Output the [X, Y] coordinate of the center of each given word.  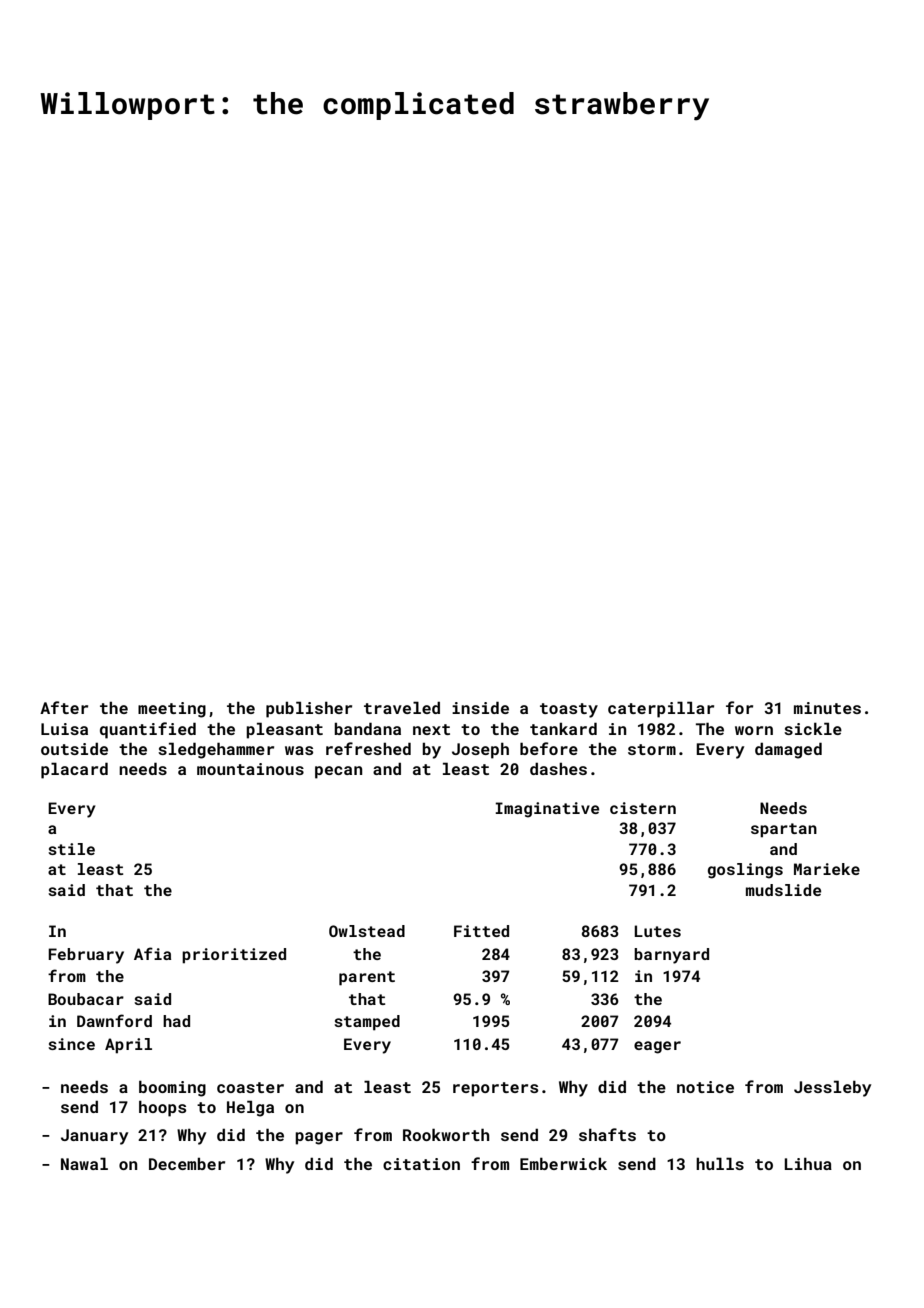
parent [367, 978]
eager [657, 1047]
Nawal [84, 1163]
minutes [827, 708]
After [64, 707]
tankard [563, 728]
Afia [152, 953]
